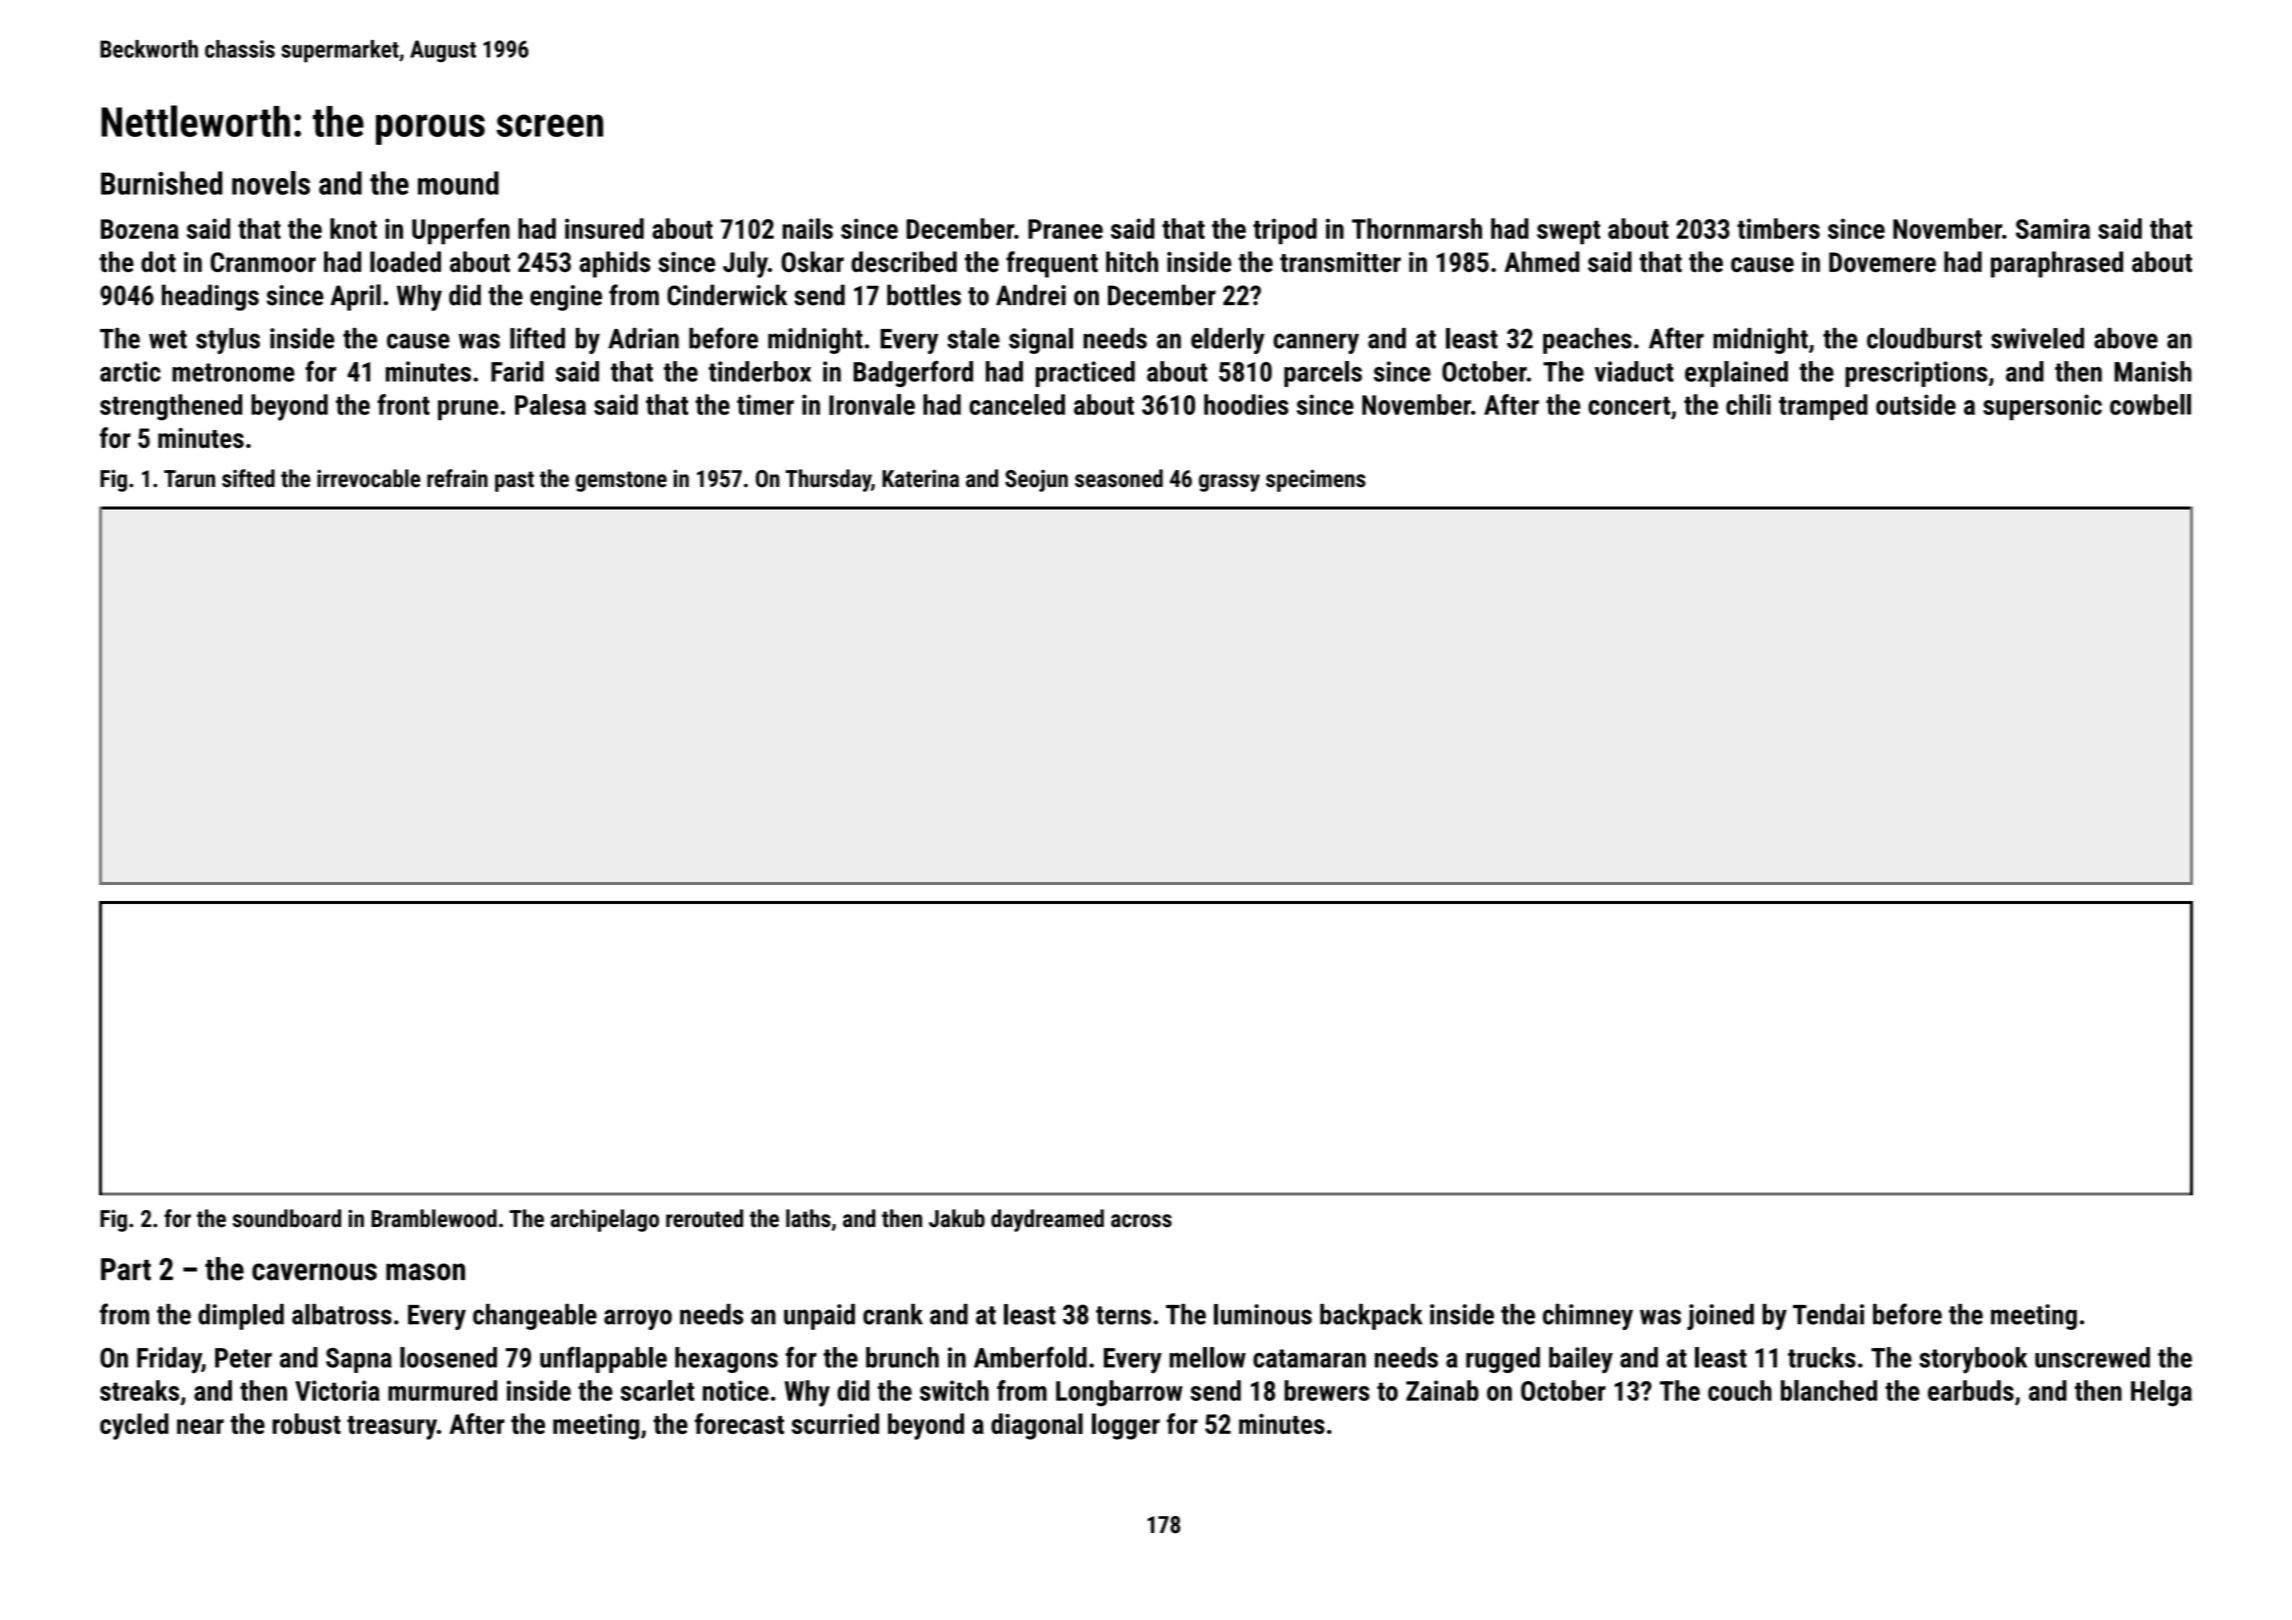  I want to click on timbers, so click(1778, 228).
